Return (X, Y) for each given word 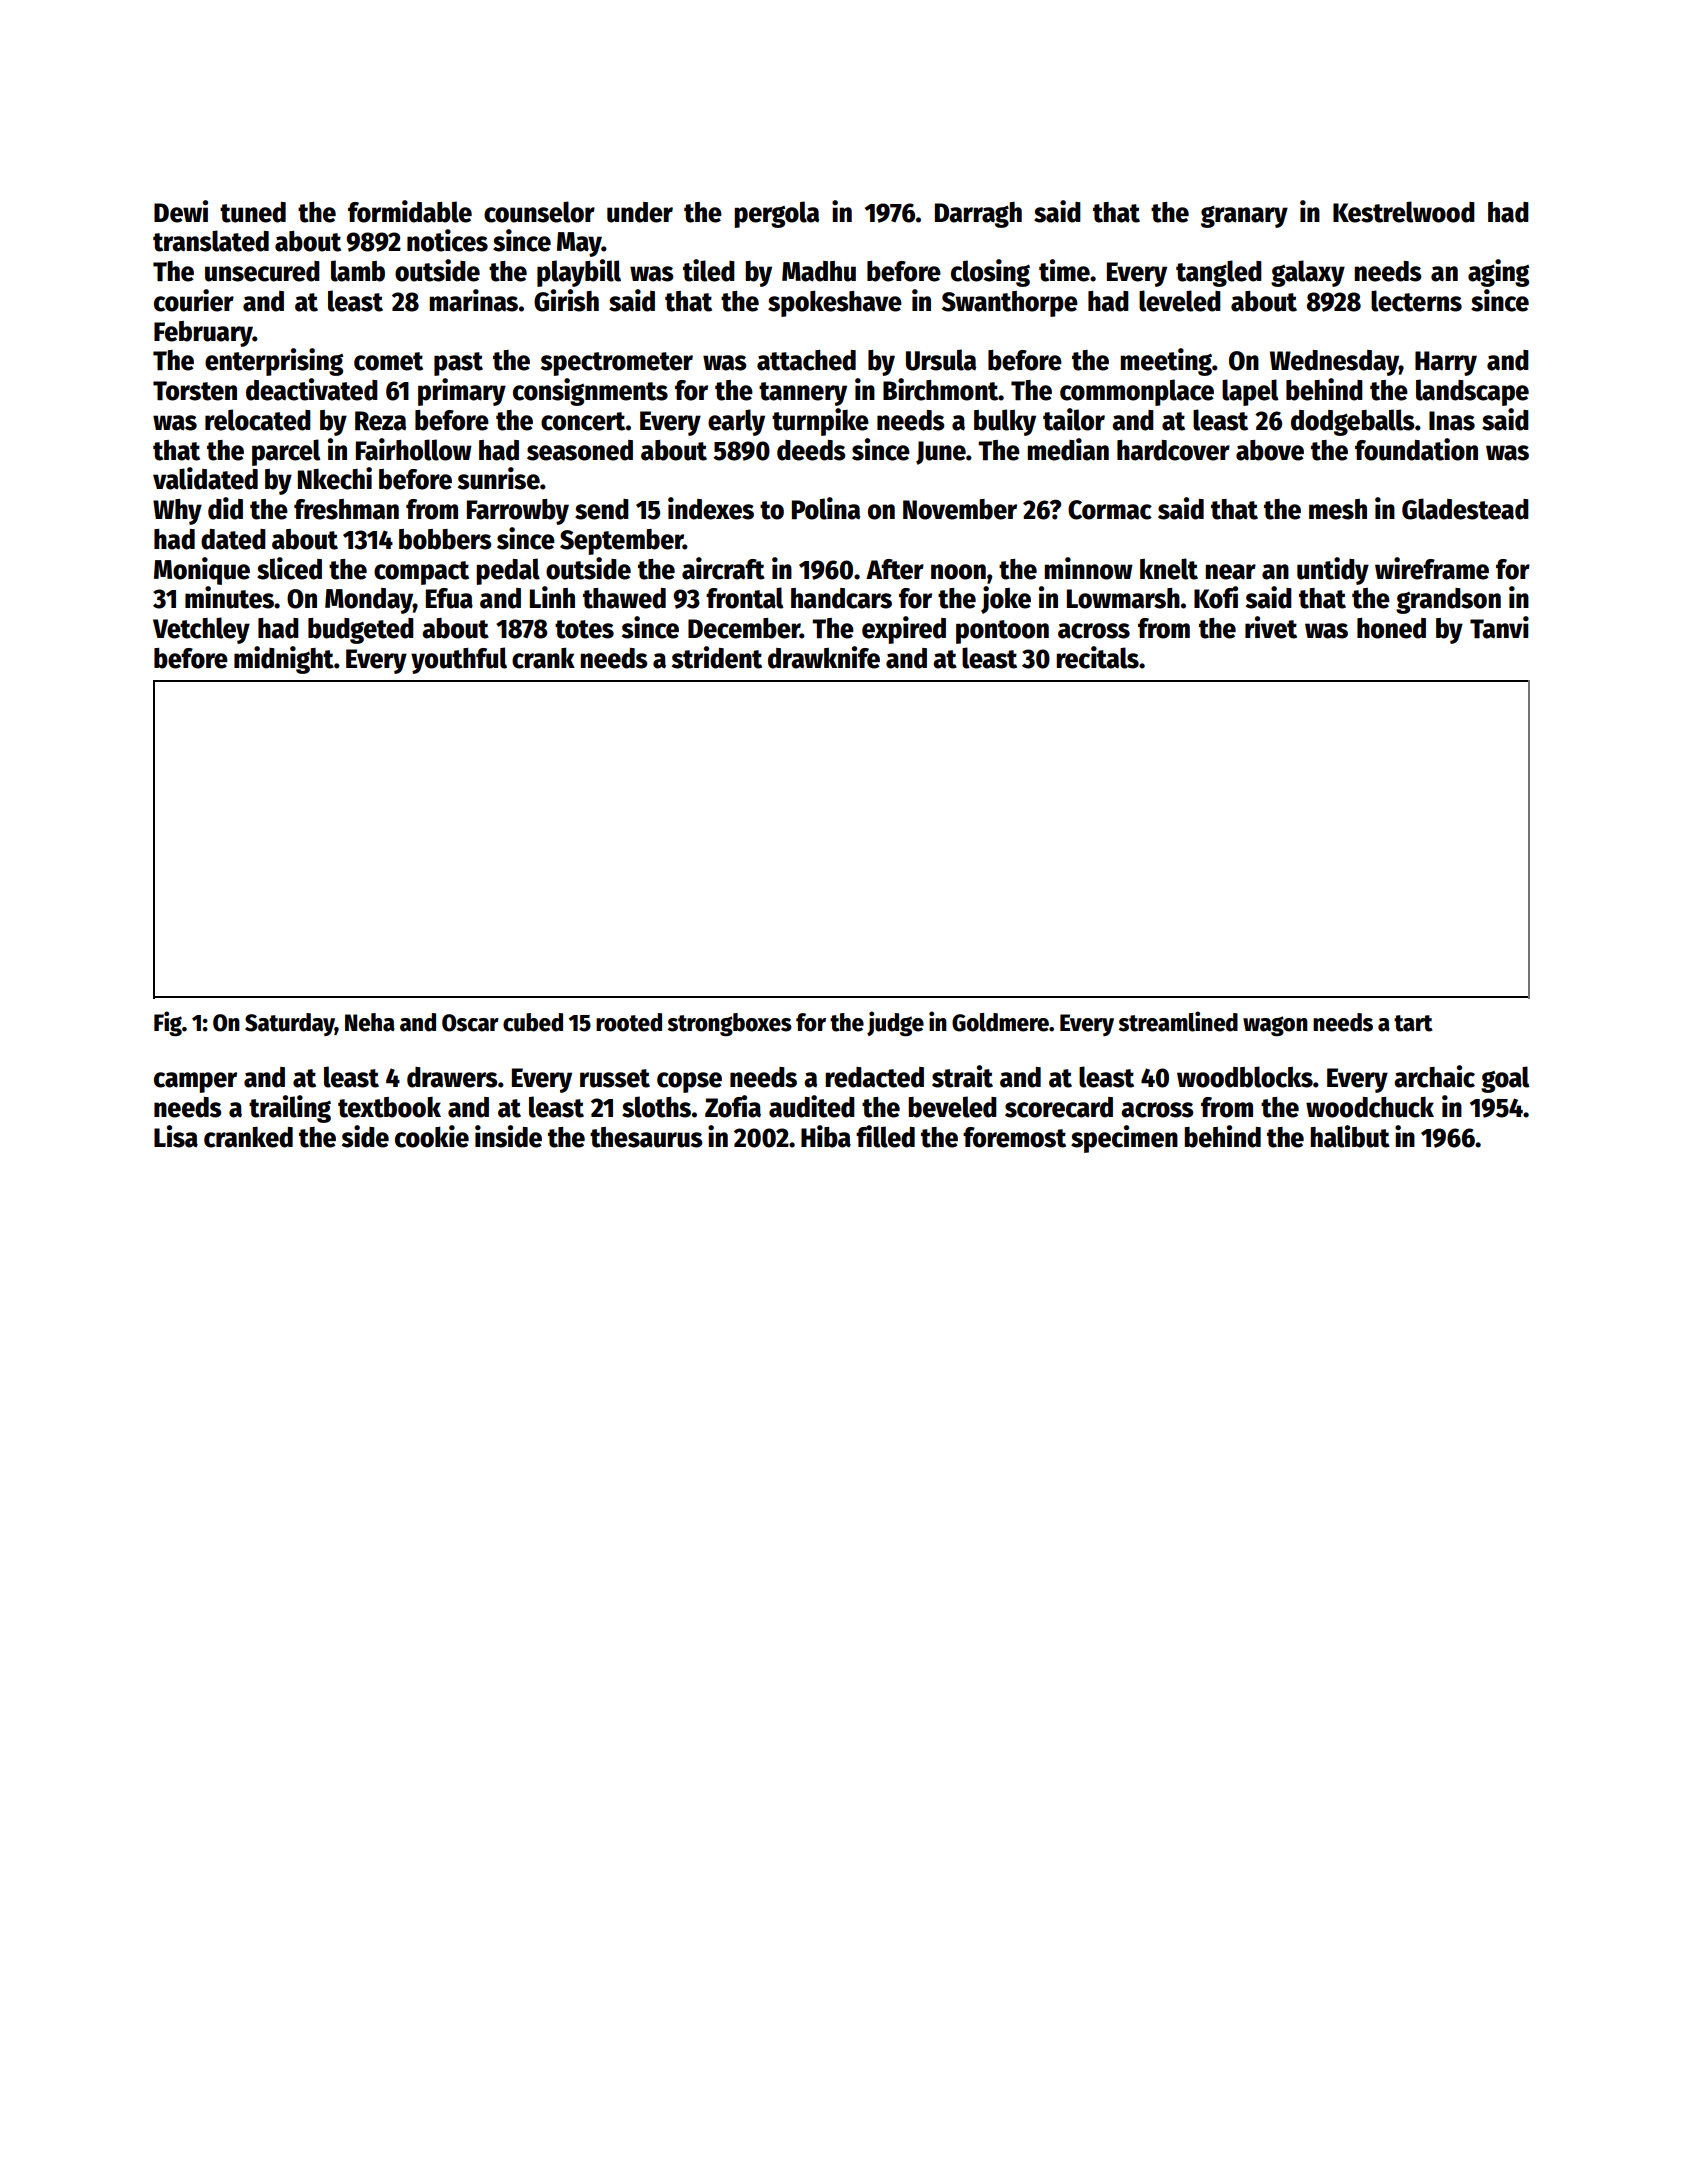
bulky (1005, 422)
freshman (346, 509)
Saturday (290, 1024)
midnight (284, 660)
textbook (389, 1107)
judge (895, 1023)
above (1270, 450)
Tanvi (1499, 627)
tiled (709, 270)
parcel (286, 452)
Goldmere (1000, 1022)
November (960, 509)
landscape (1472, 392)
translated (211, 241)
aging (1498, 273)
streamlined (1178, 1021)
